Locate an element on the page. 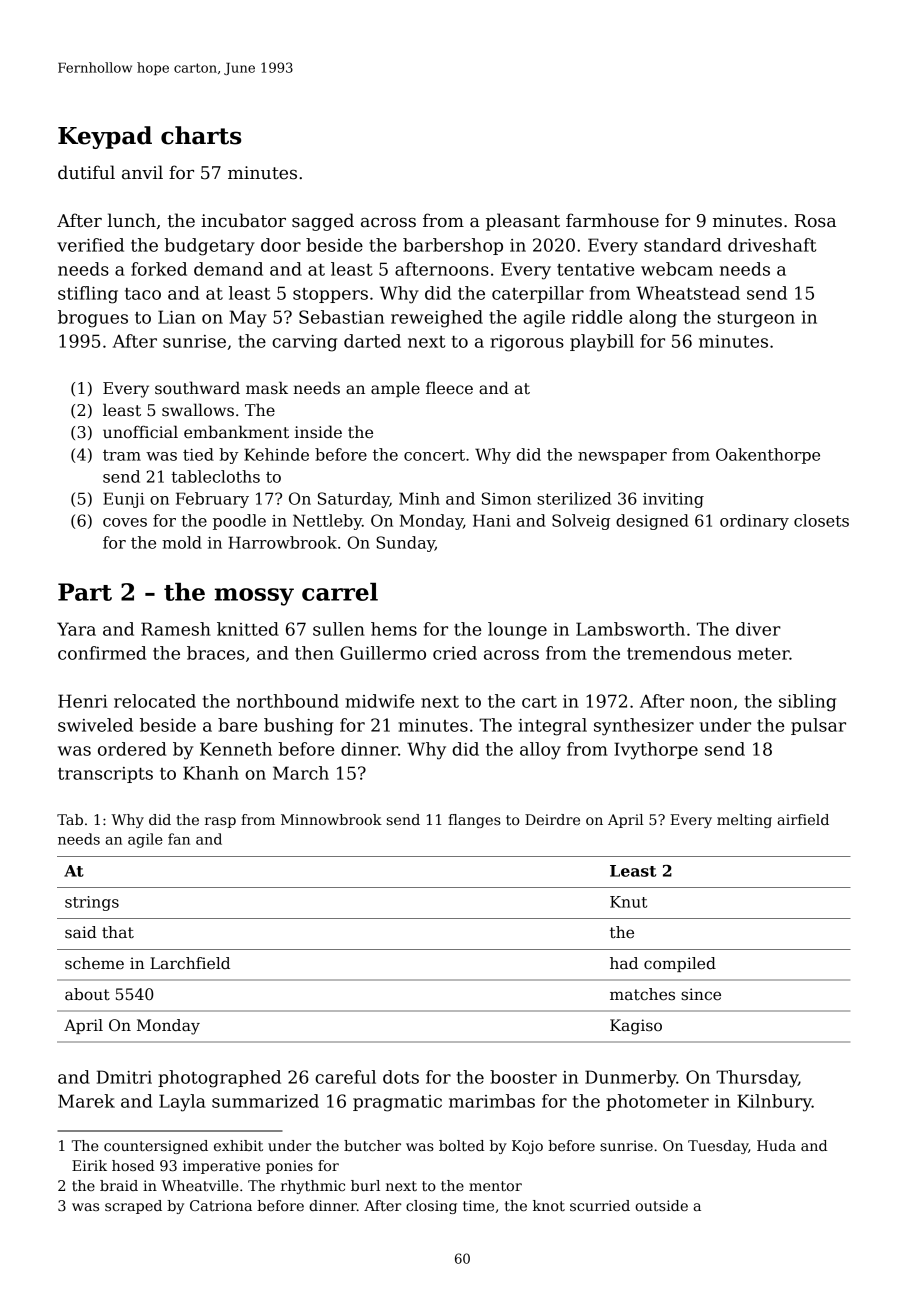 The height and width of the page is (1316, 908). Minh is located at coordinates (419, 498).
